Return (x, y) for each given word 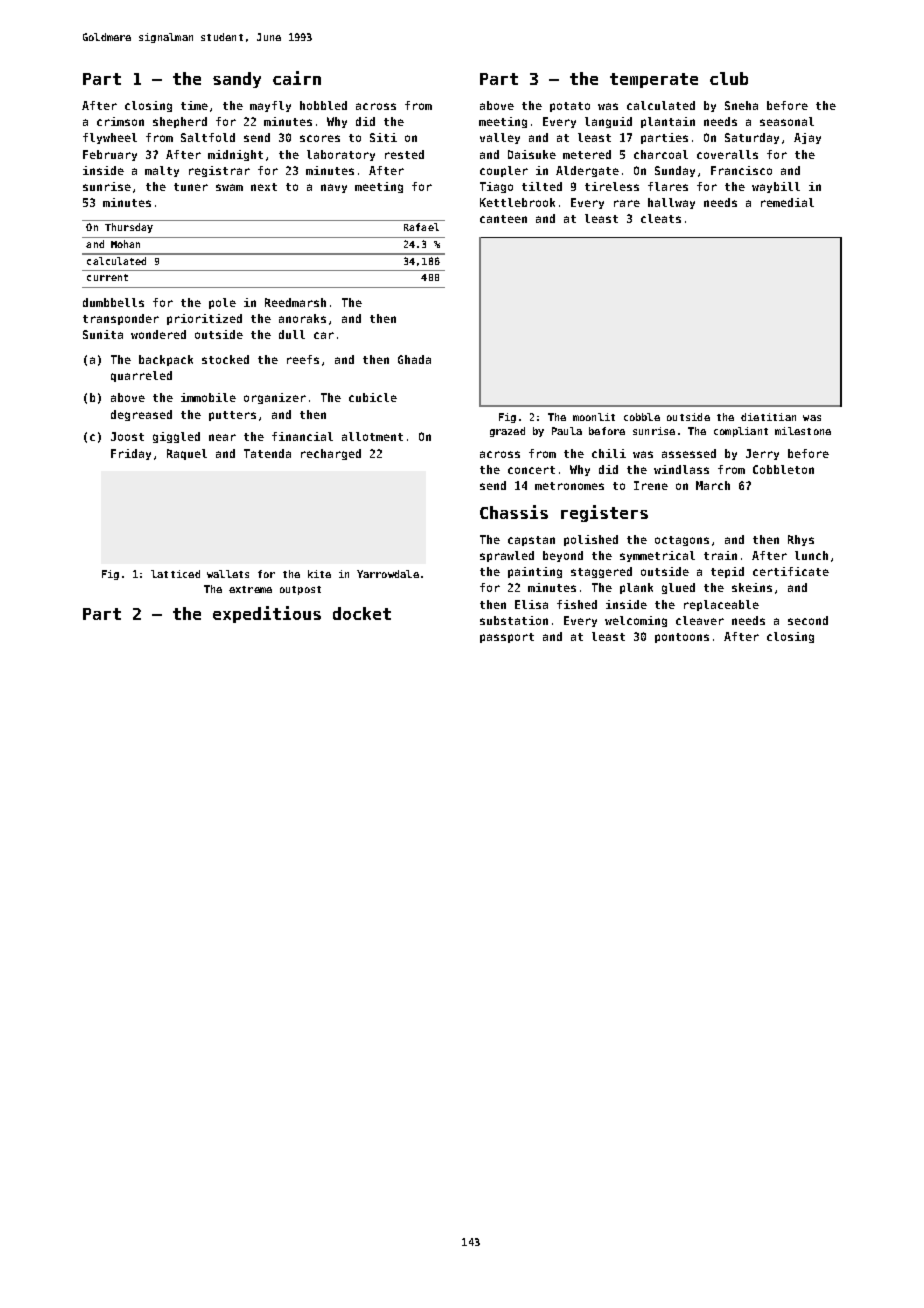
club (729, 78)
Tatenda (267, 453)
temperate (654, 80)
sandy (237, 80)
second (808, 620)
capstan (531, 541)
